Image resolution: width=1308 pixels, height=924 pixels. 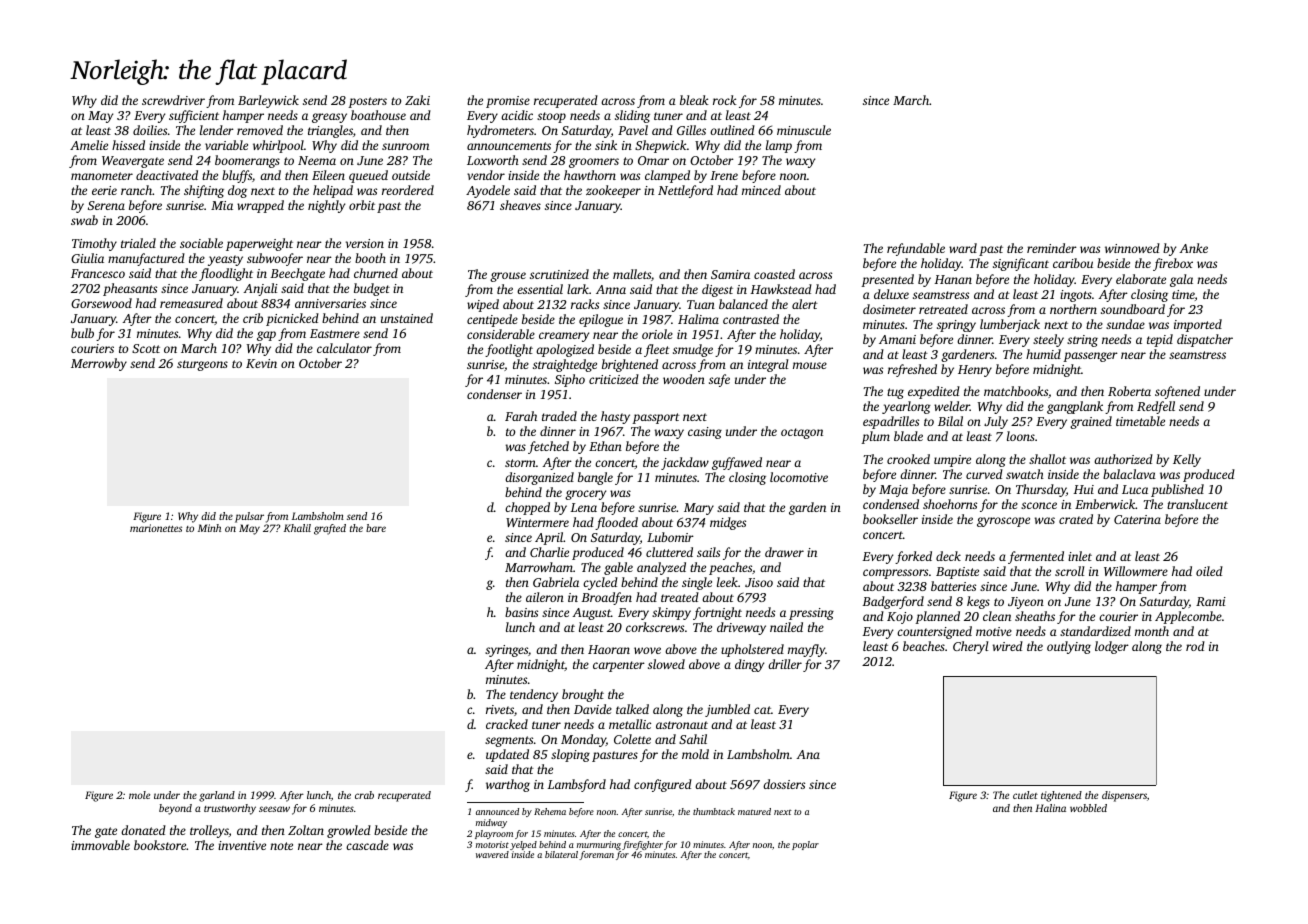 I want to click on smudge, so click(x=693, y=350).
